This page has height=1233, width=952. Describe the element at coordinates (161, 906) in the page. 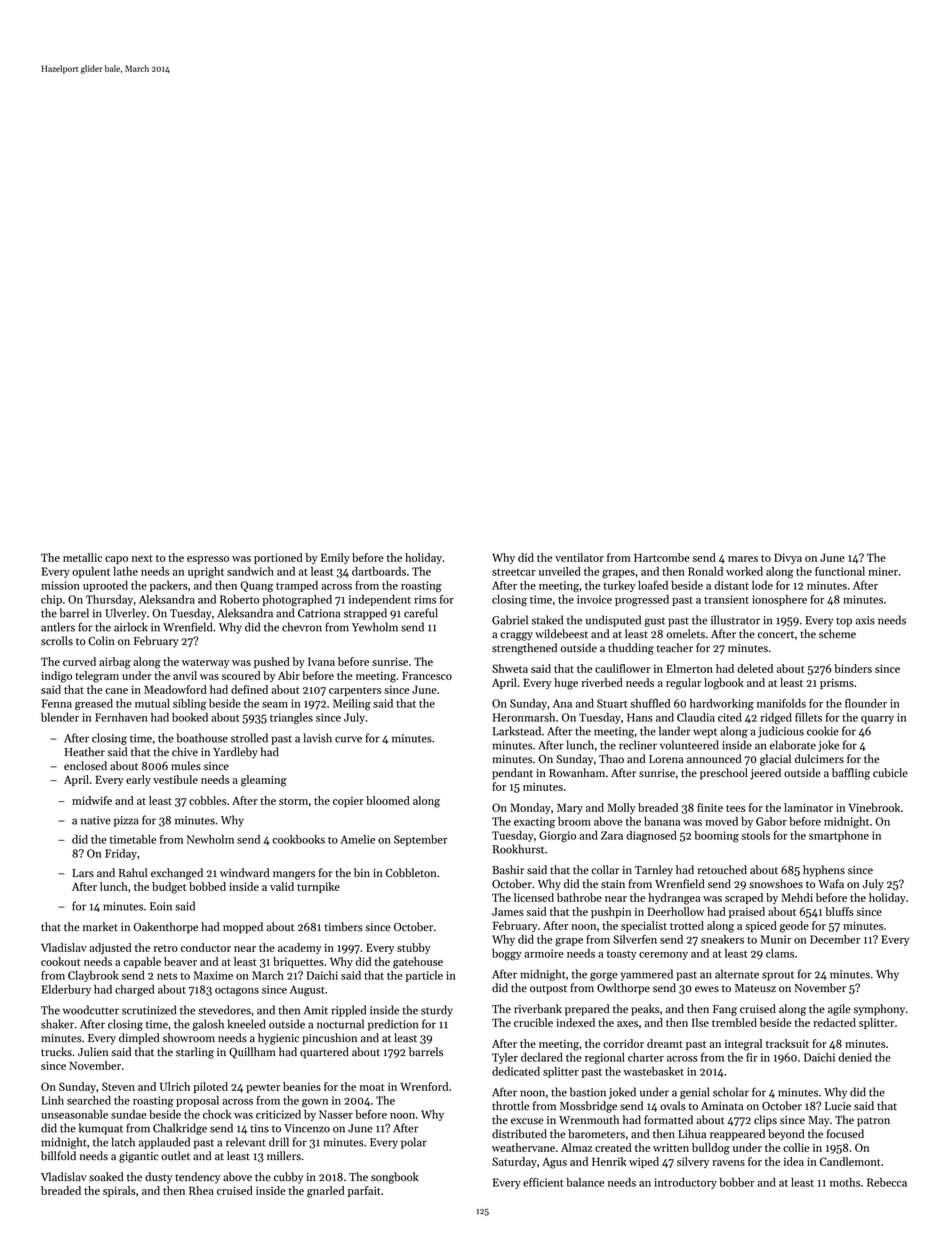

I see `Eoin` at that location.
